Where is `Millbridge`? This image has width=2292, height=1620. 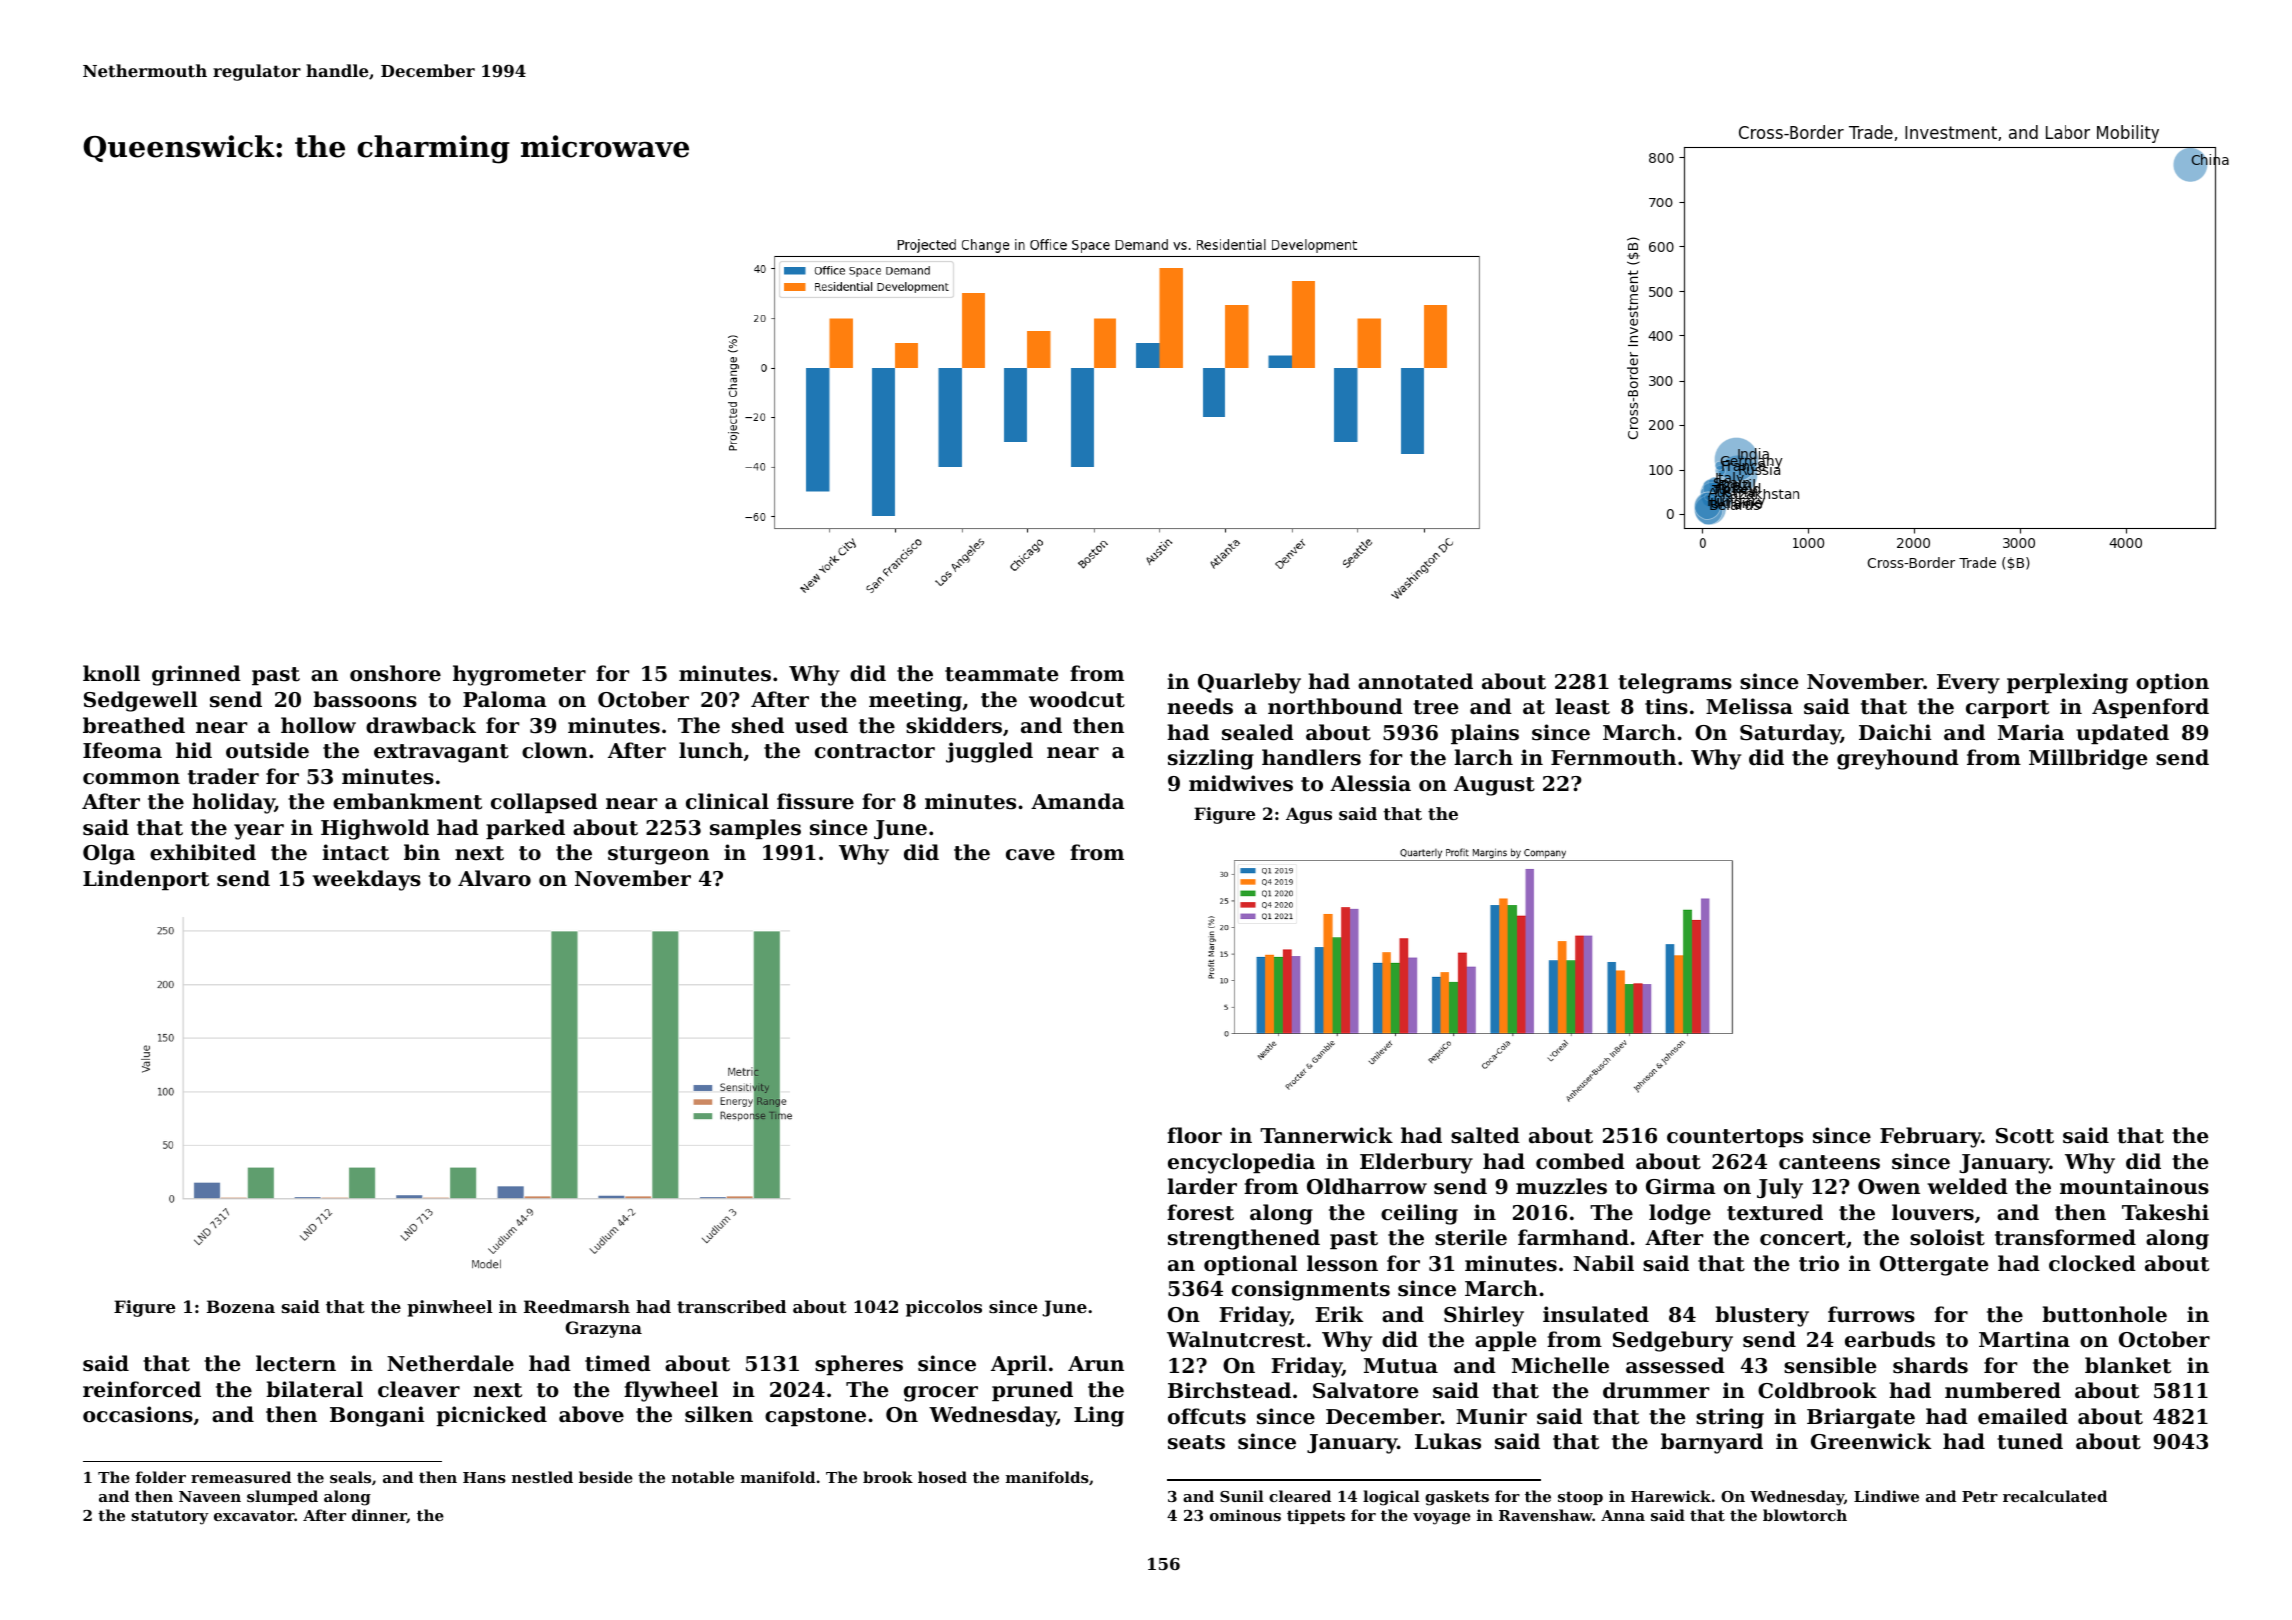
Millbridge is located at coordinates (2088, 759).
